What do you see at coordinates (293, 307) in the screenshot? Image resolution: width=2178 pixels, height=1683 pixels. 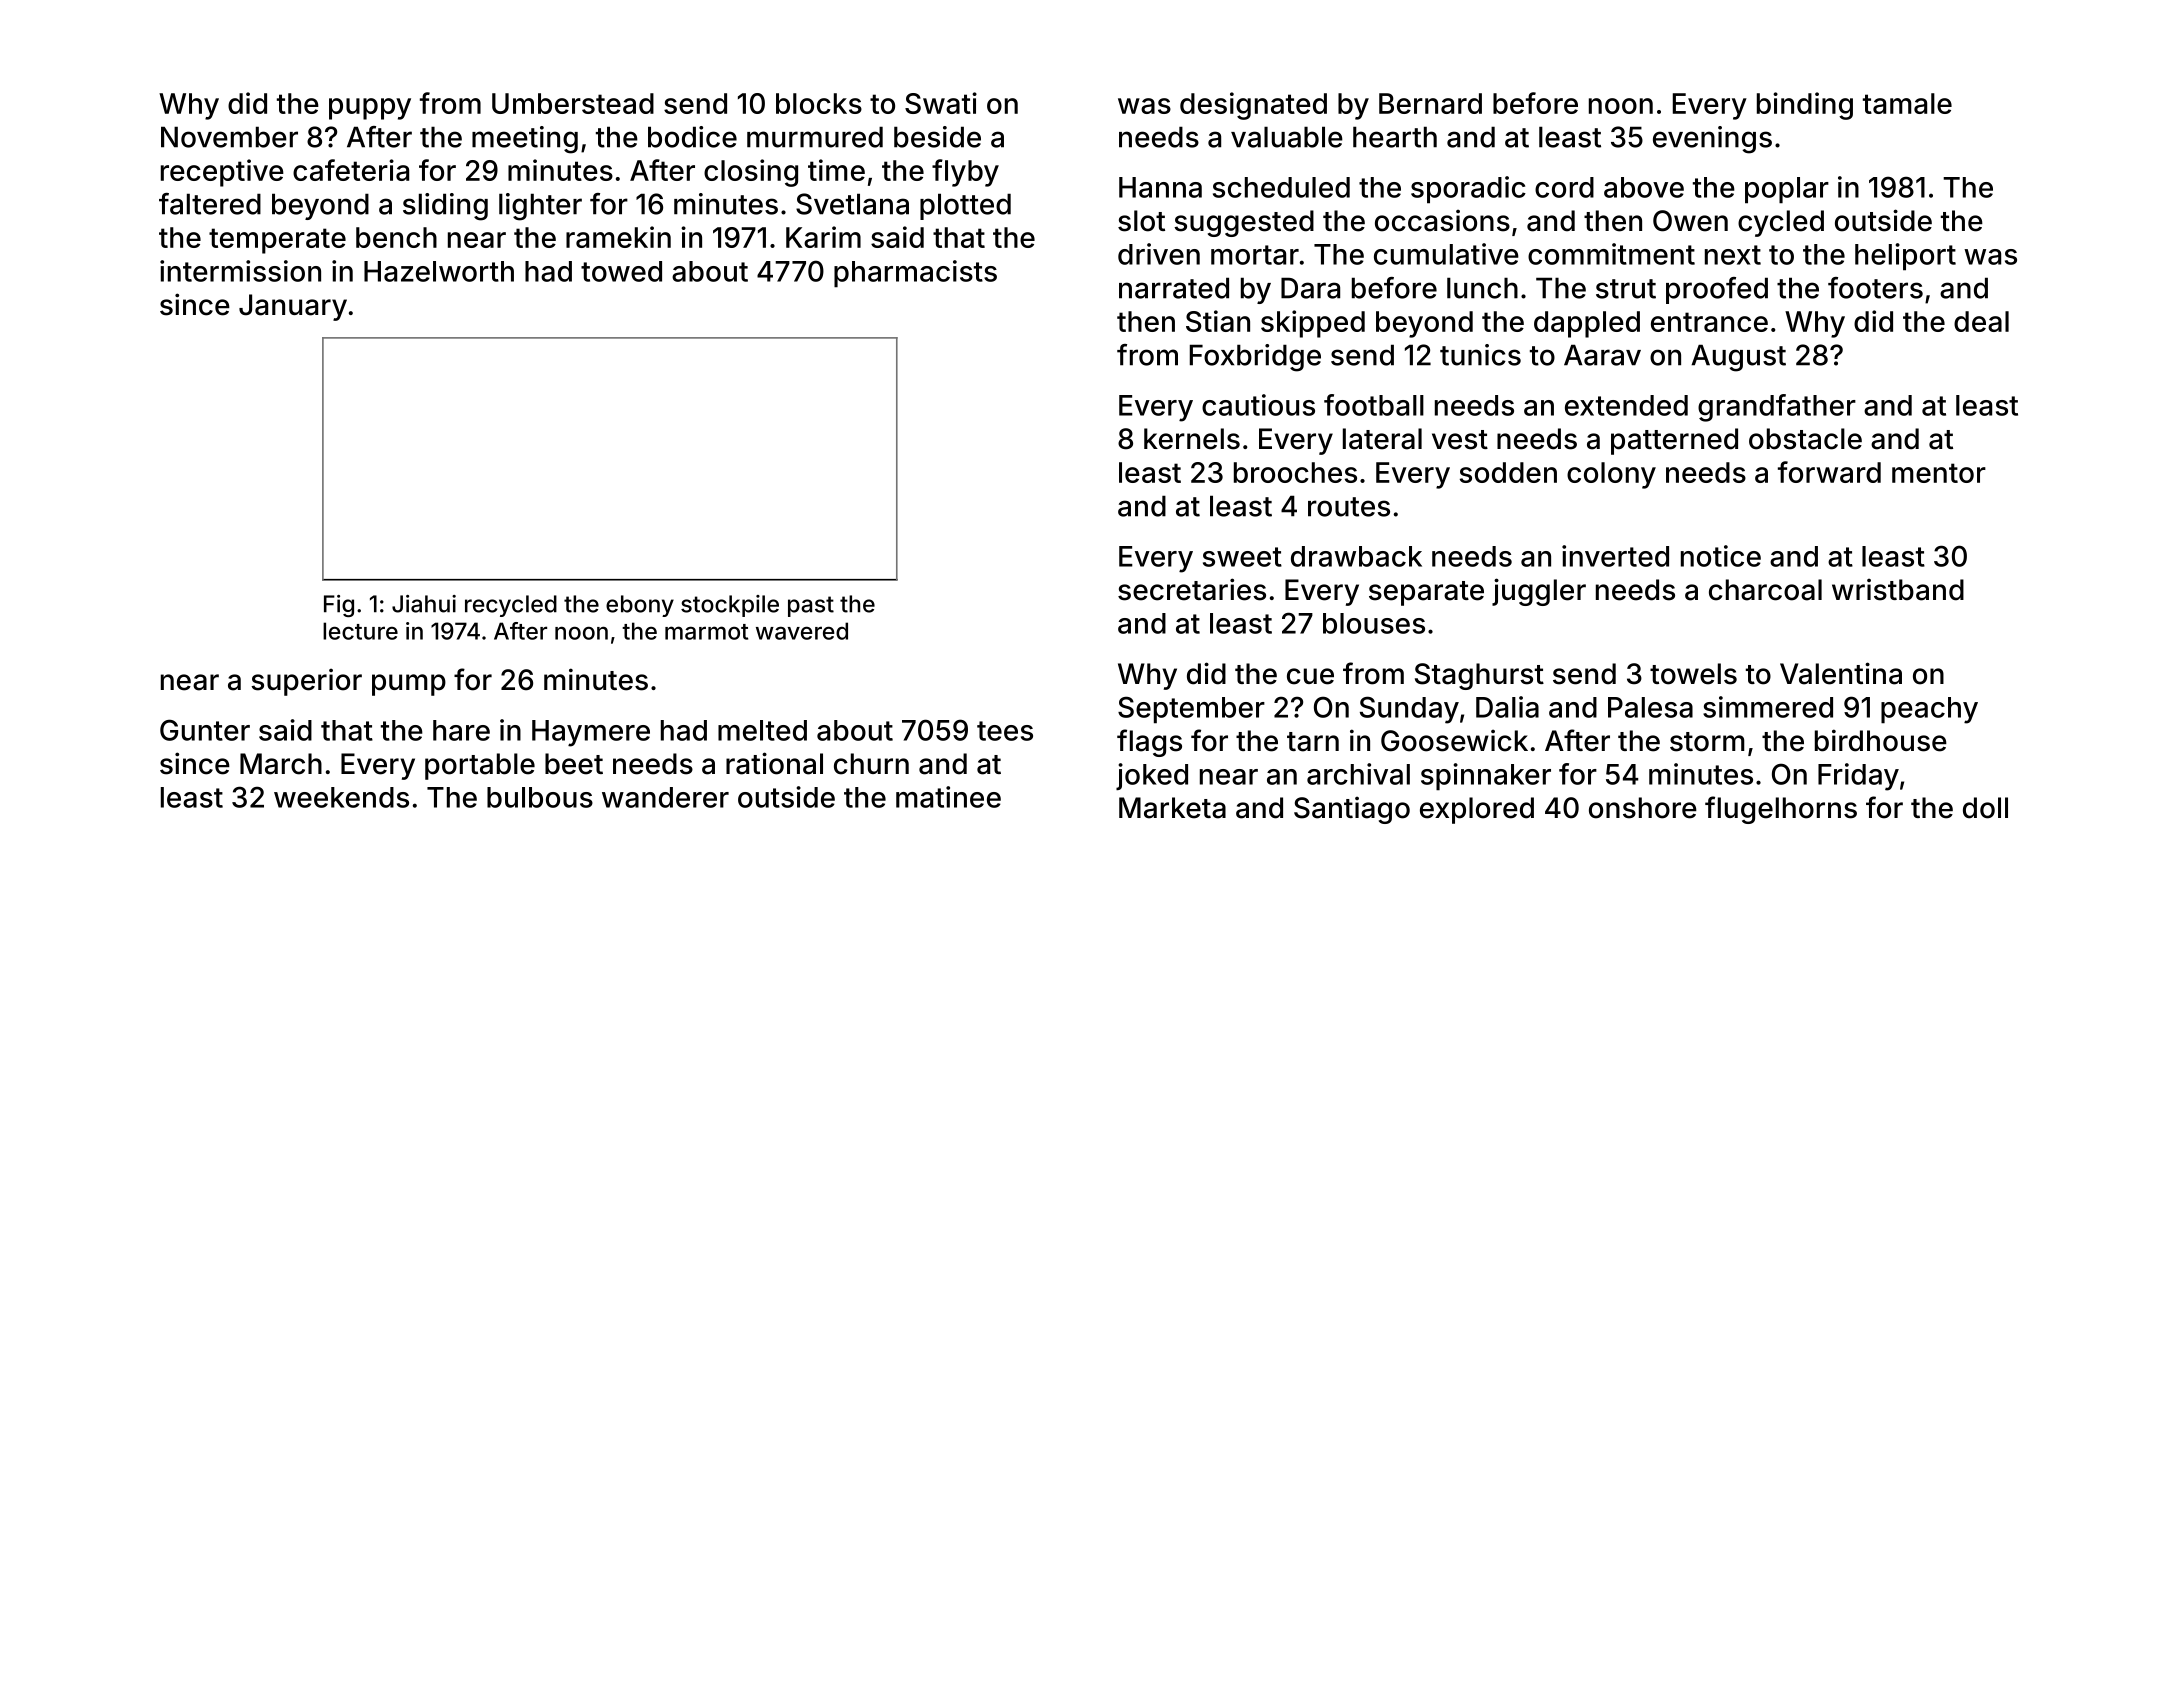 I see `January` at bounding box center [293, 307].
